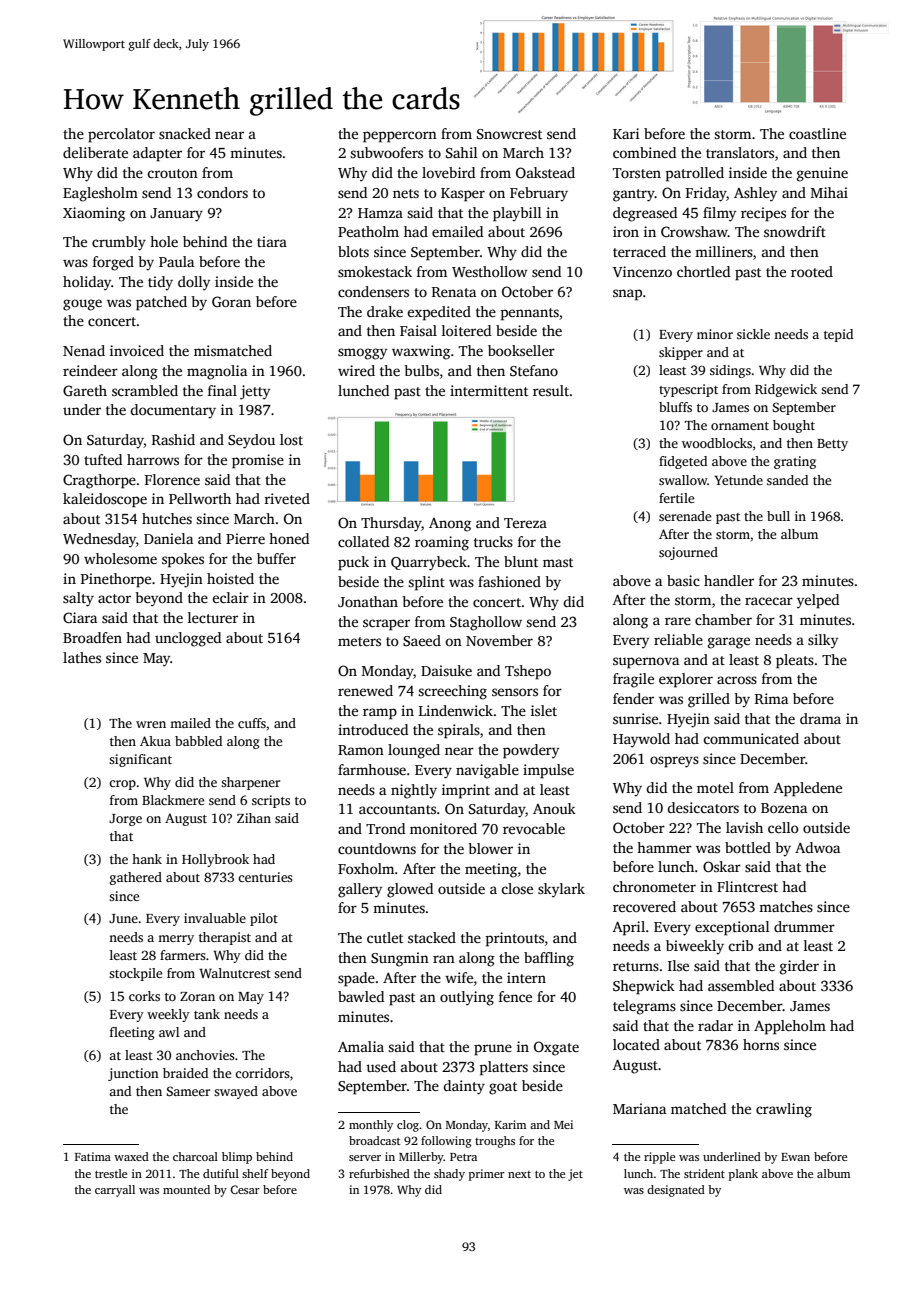 This screenshot has height=1308, width=924. What do you see at coordinates (115, 1191) in the screenshot?
I see `carryall` at bounding box center [115, 1191].
